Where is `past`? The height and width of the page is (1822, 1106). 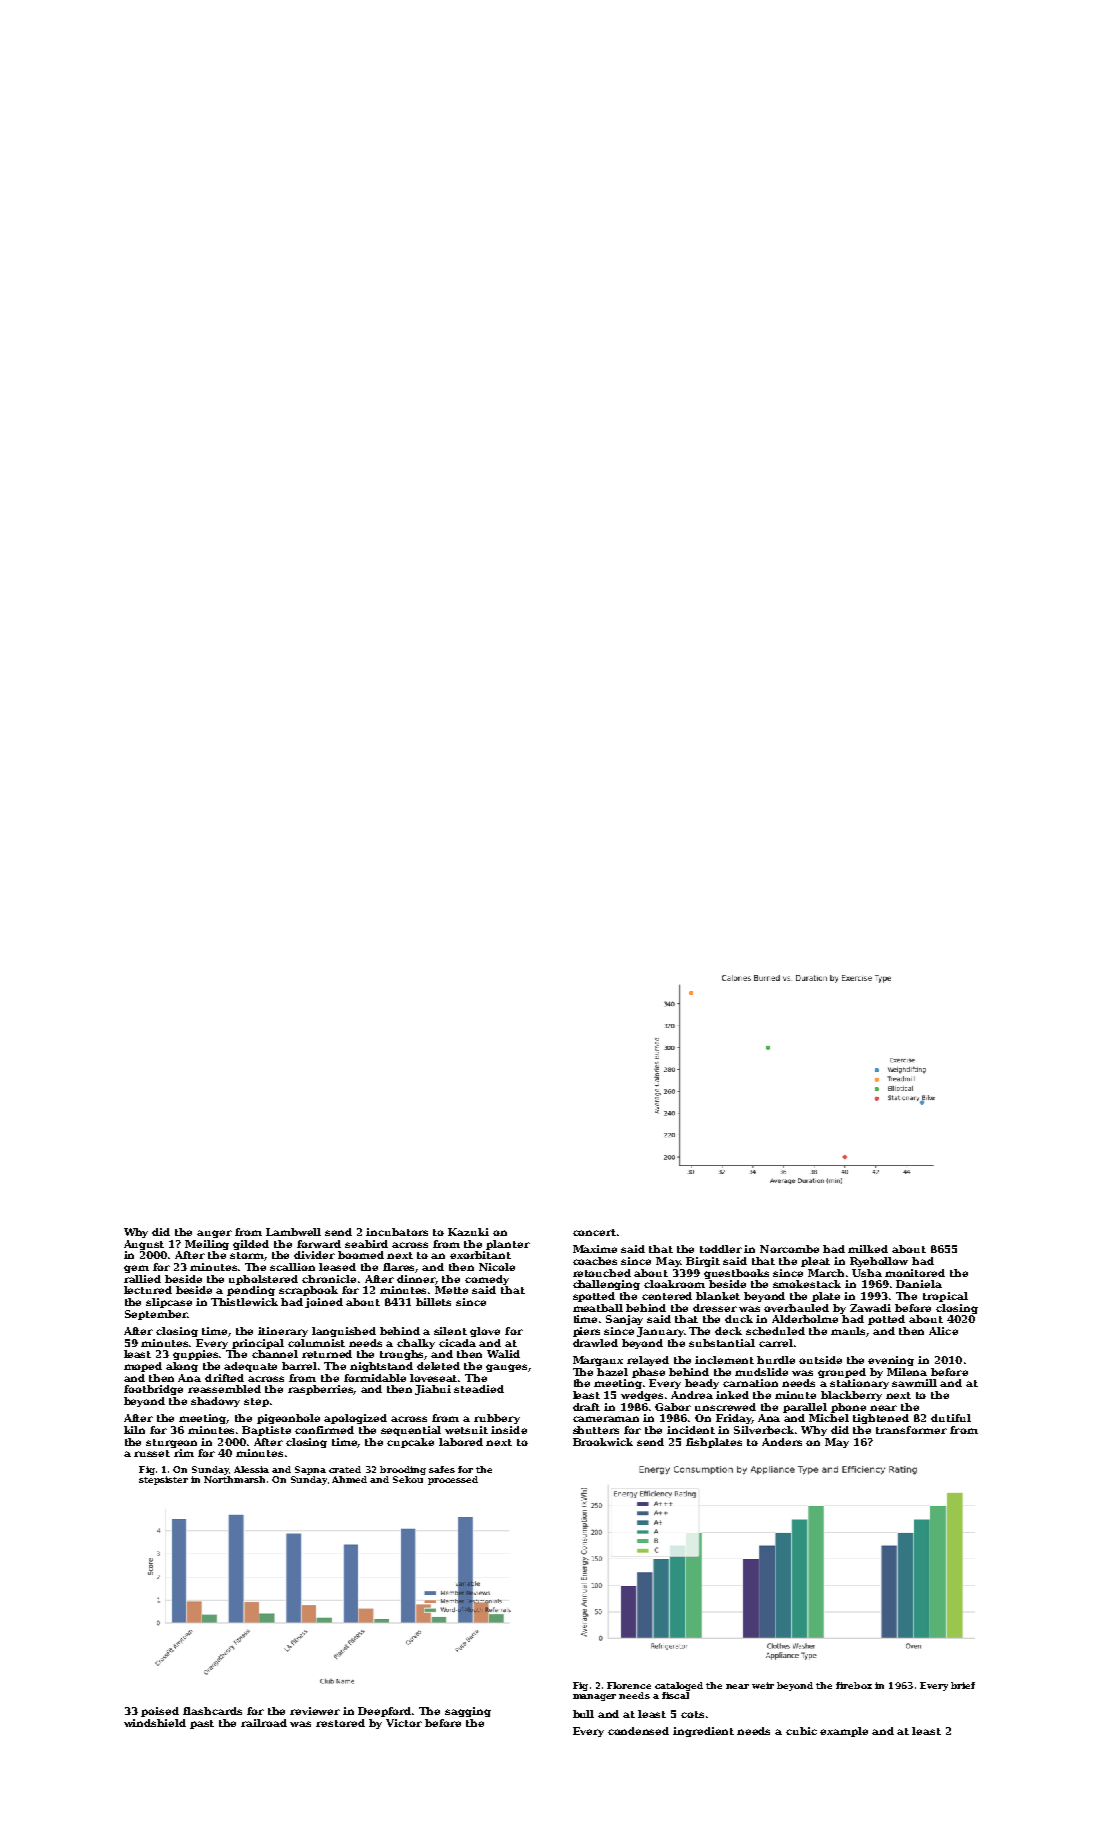 past is located at coordinates (202, 1724).
